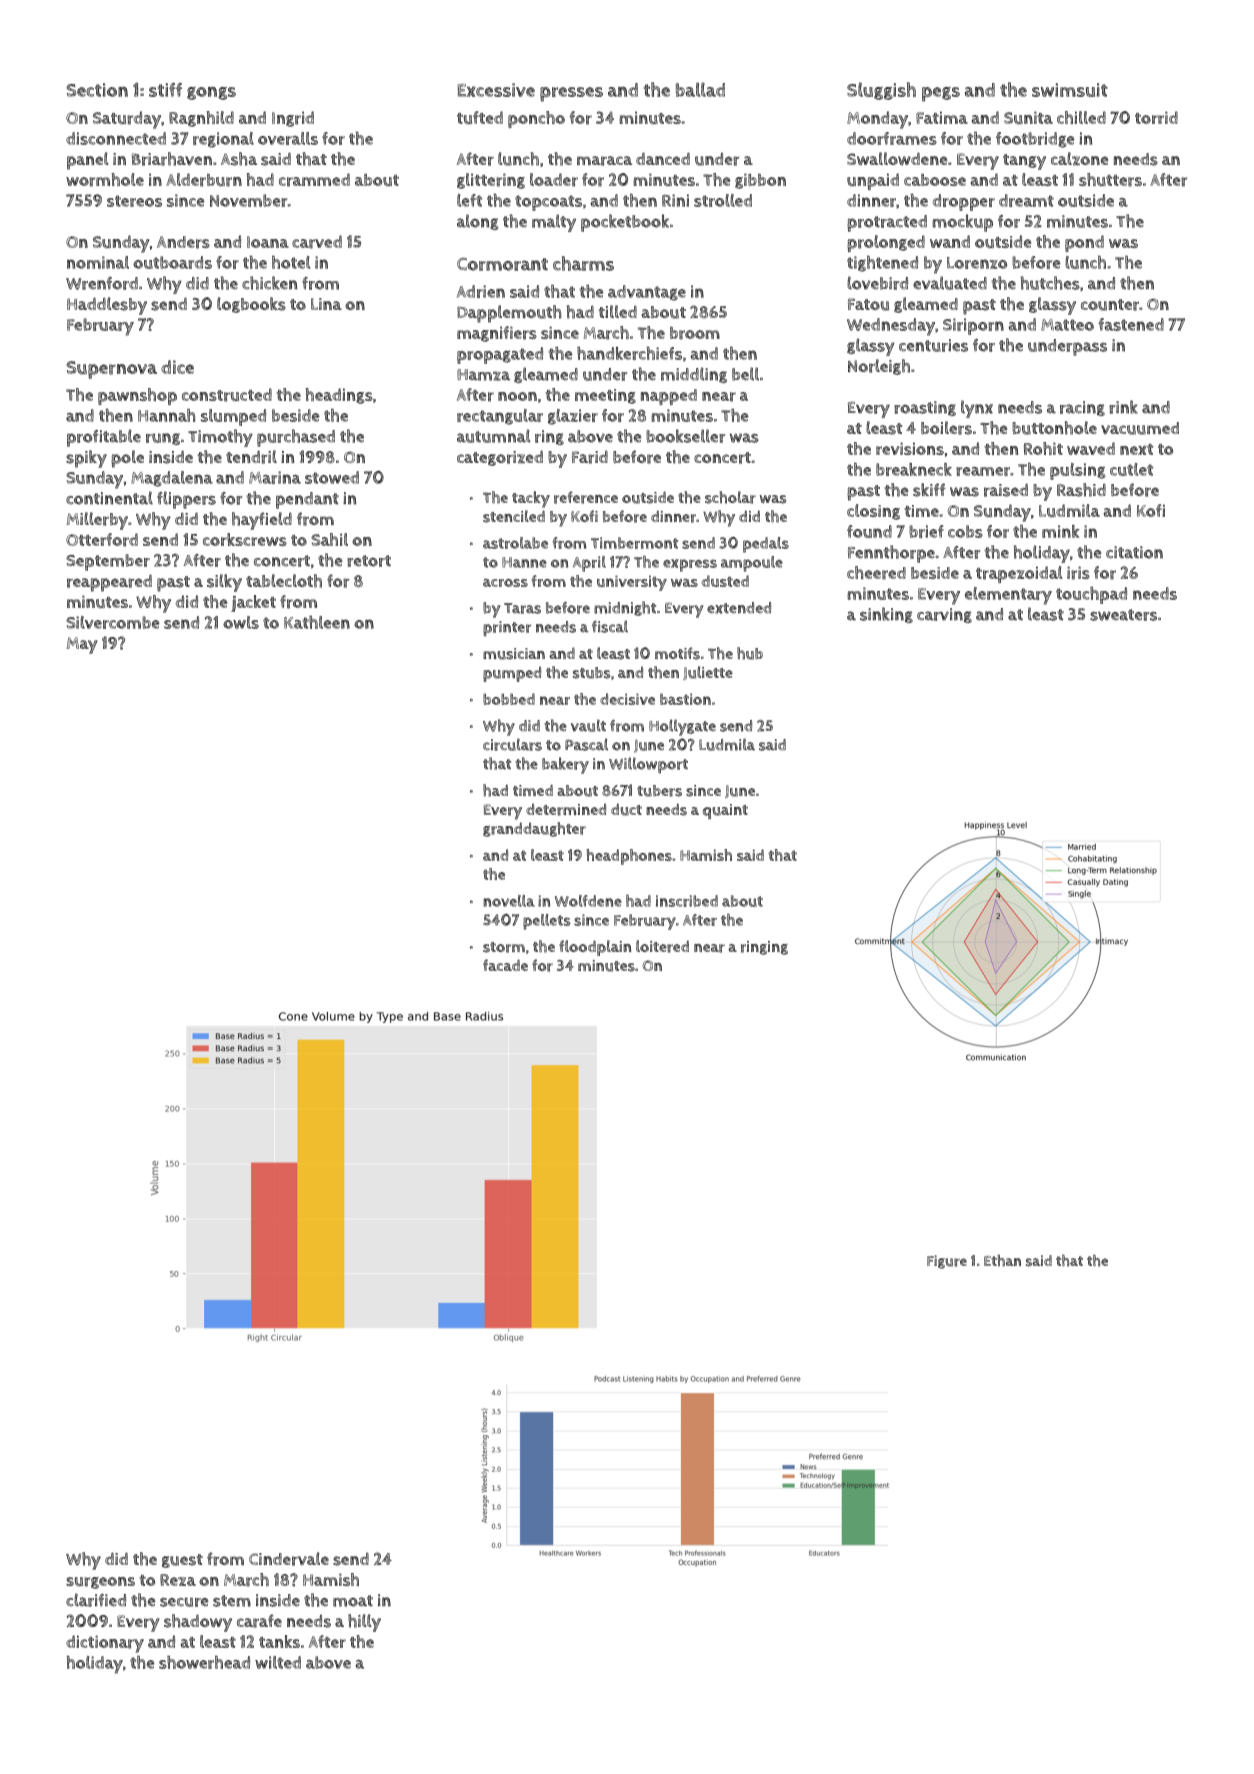  Describe the element at coordinates (241, 622) in the document. I see `owls` at that location.
